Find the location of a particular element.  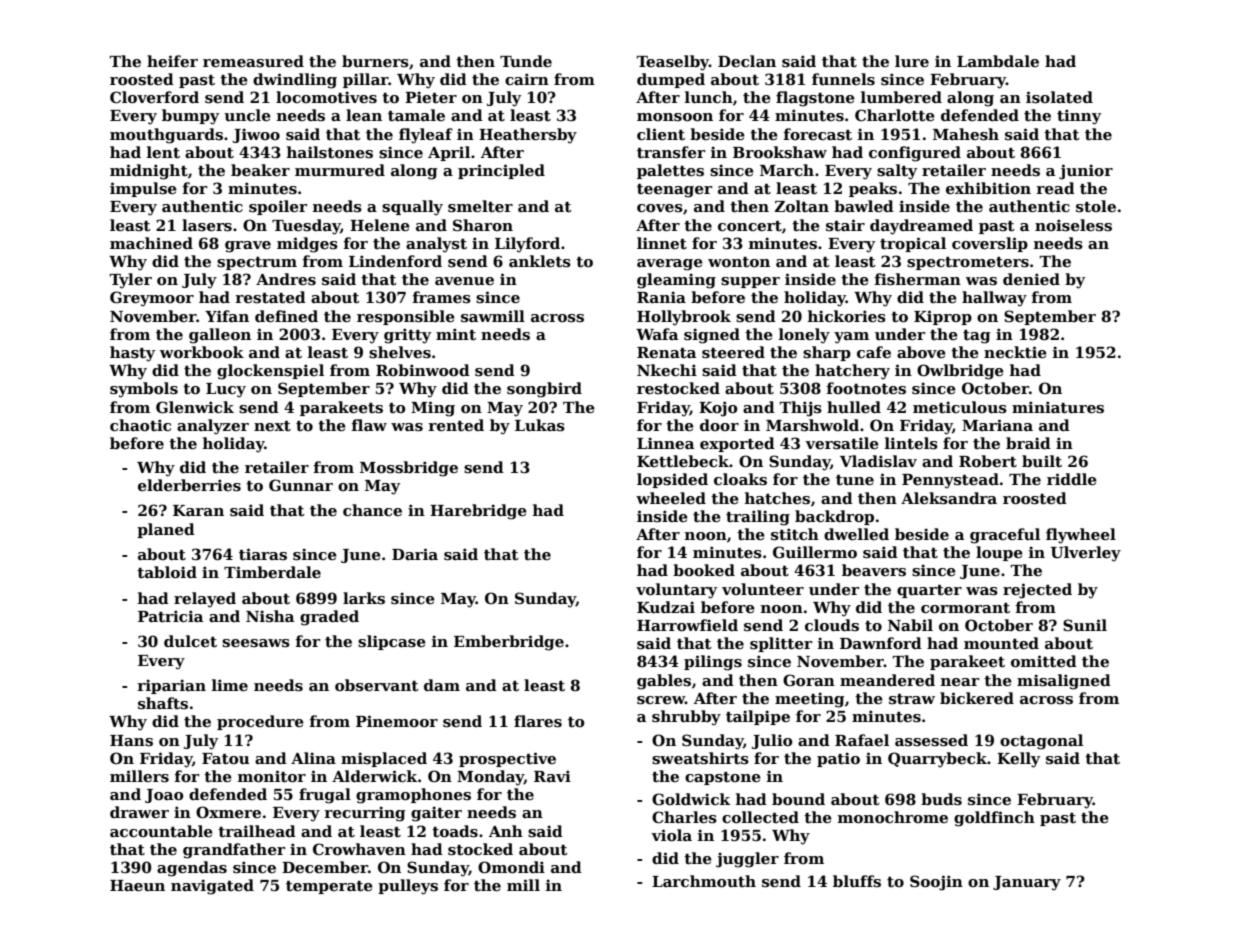

grave is located at coordinates (248, 247).
